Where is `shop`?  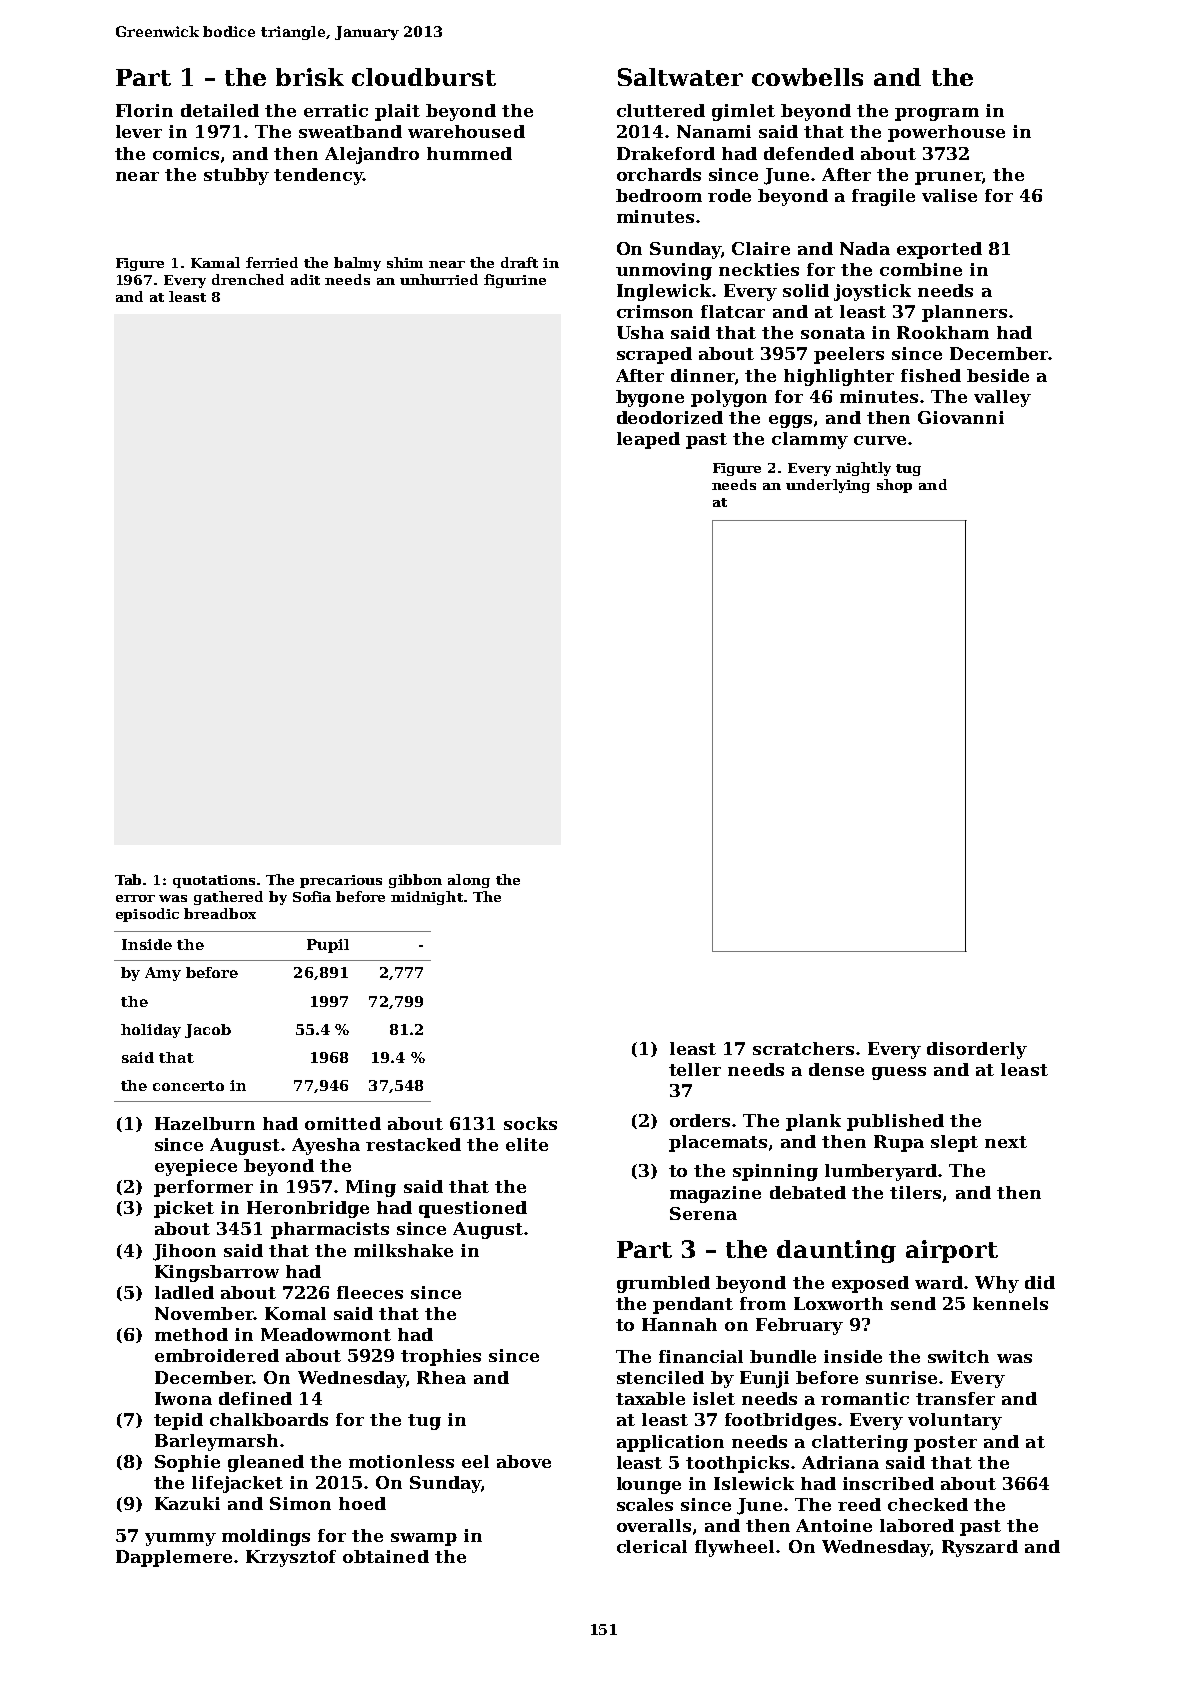 shop is located at coordinates (894, 486).
